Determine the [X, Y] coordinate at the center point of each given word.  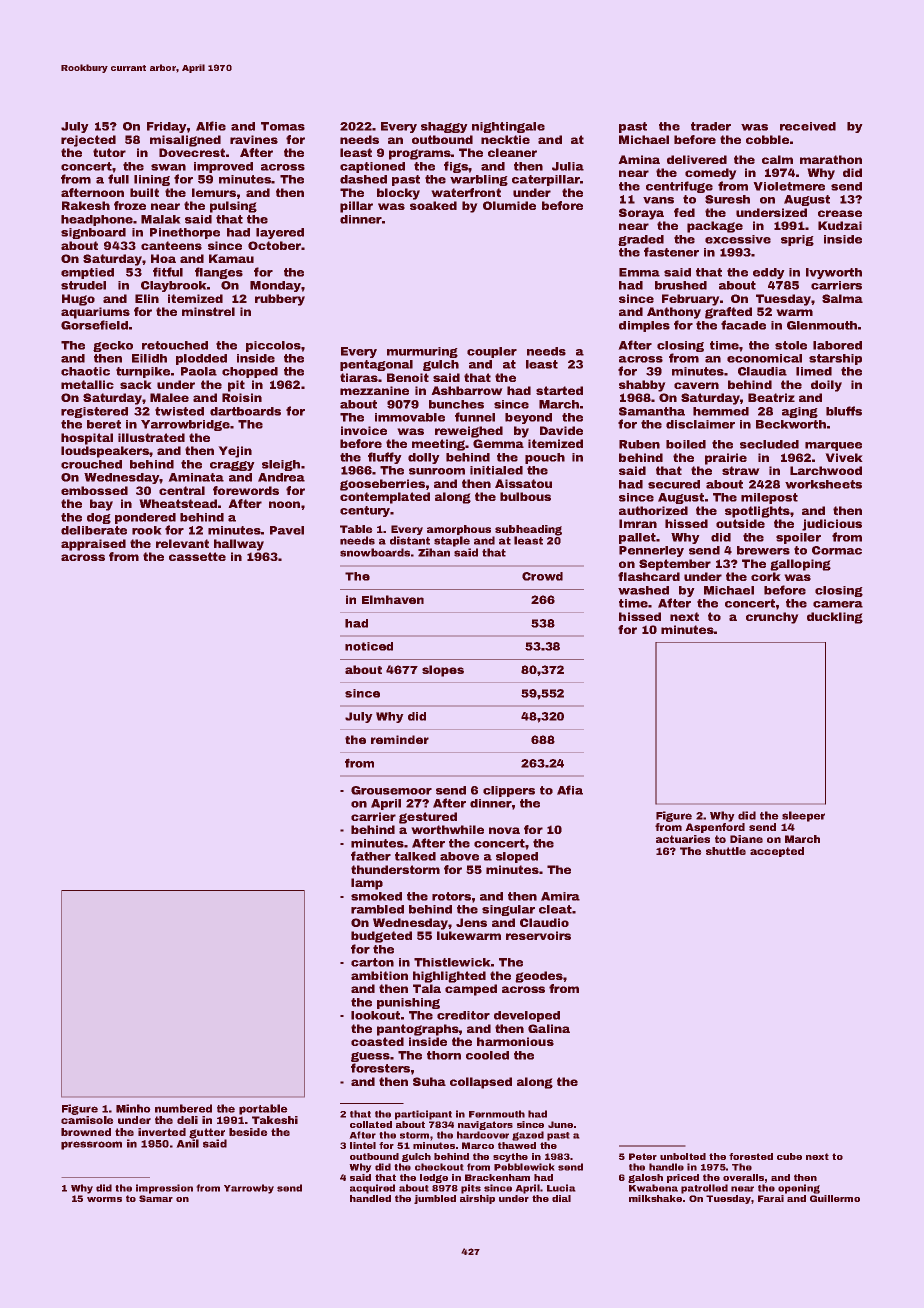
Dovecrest [192, 152]
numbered [183, 1108]
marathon [831, 159]
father [371, 856]
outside [740, 523]
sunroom [437, 471]
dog [99, 518]
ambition [379, 975]
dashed [363, 179]
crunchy [772, 618]
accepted [777, 852]
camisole [87, 1120]
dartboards [245, 411]
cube [789, 1156]
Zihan [434, 552]
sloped [517, 857]
